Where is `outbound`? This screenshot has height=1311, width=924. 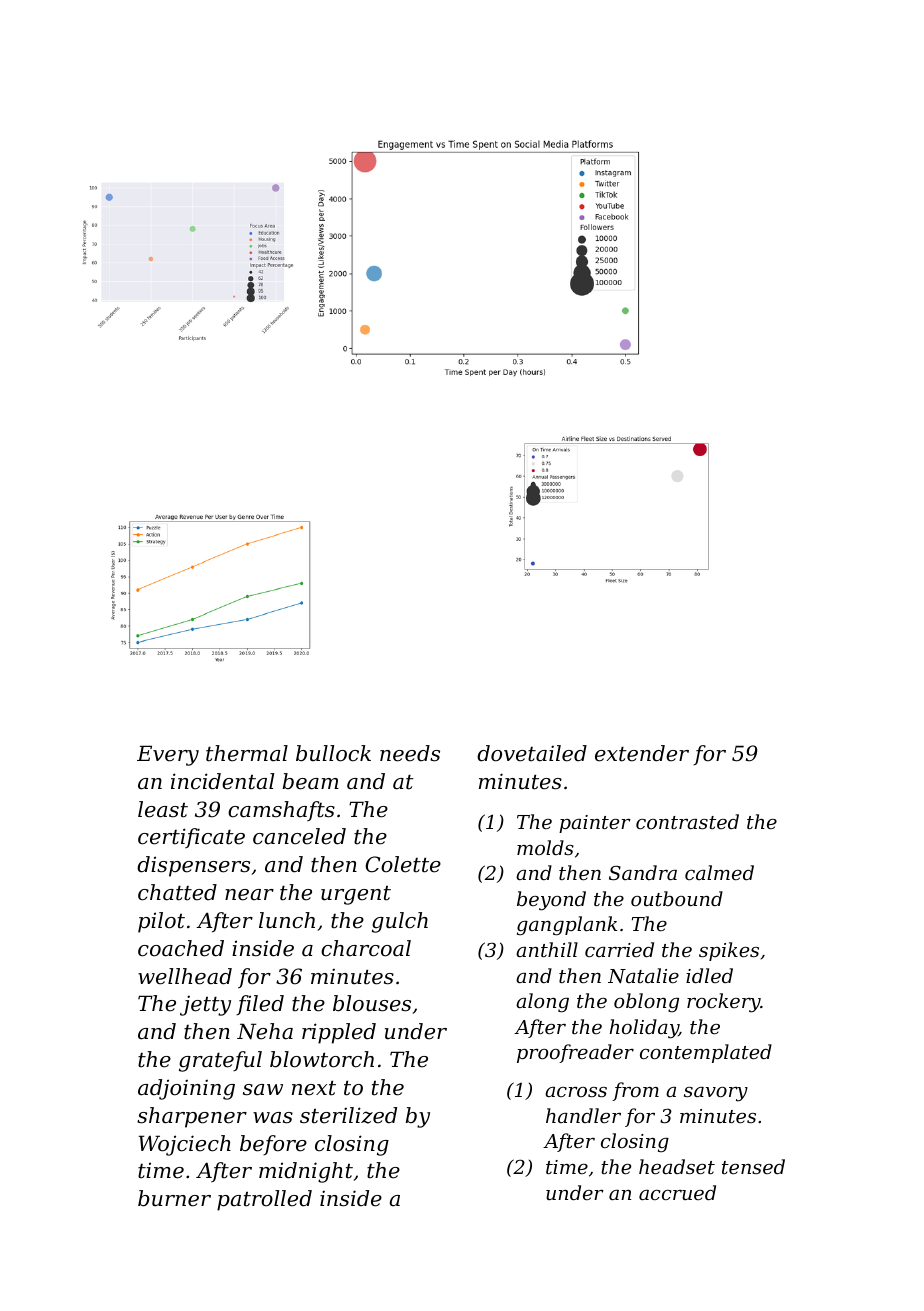
outbound is located at coordinates (677, 898).
